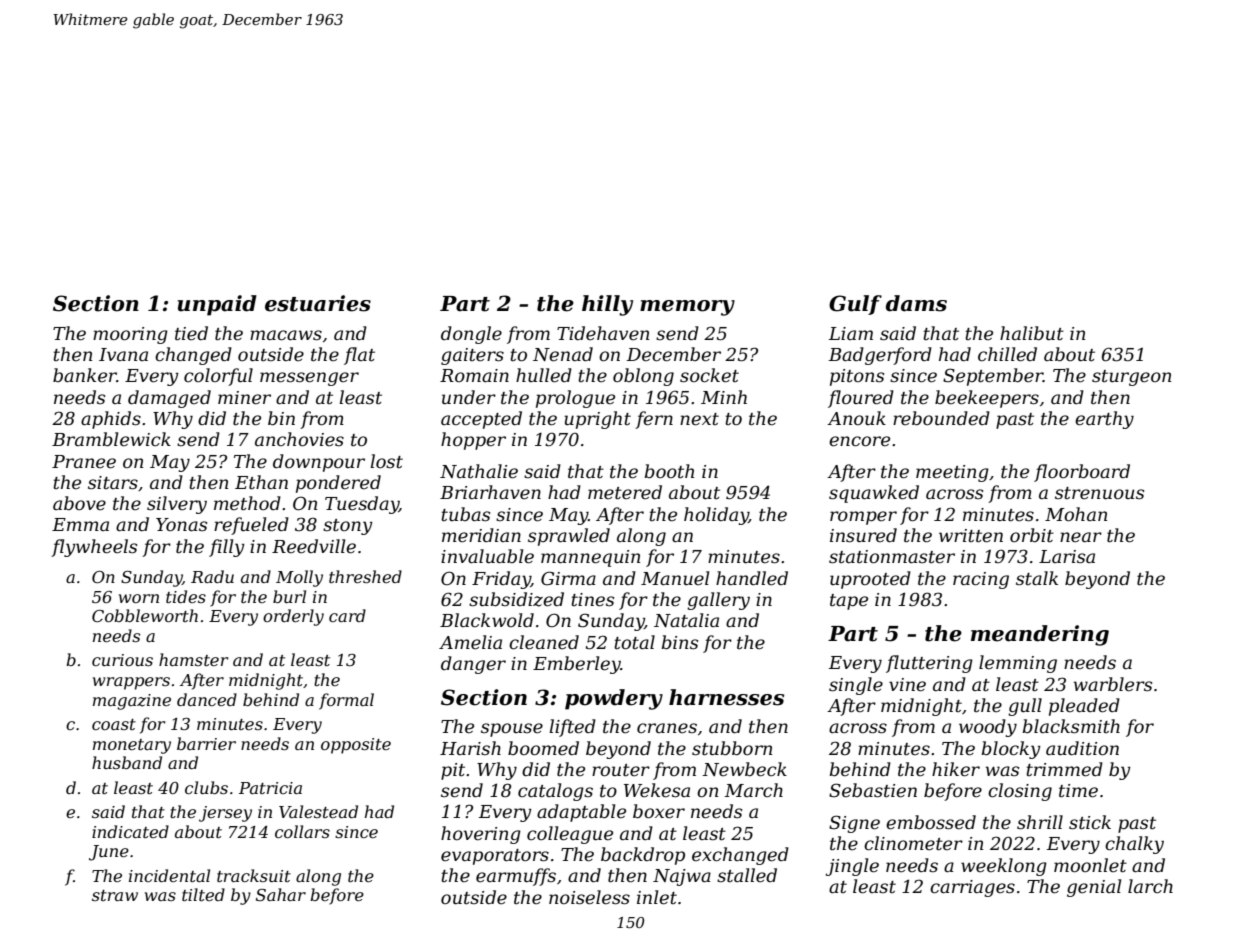 This page has height=952, width=1233. What do you see at coordinates (1104, 420) in the page?
I see `earthy` at bounding box center [1104, 420].
